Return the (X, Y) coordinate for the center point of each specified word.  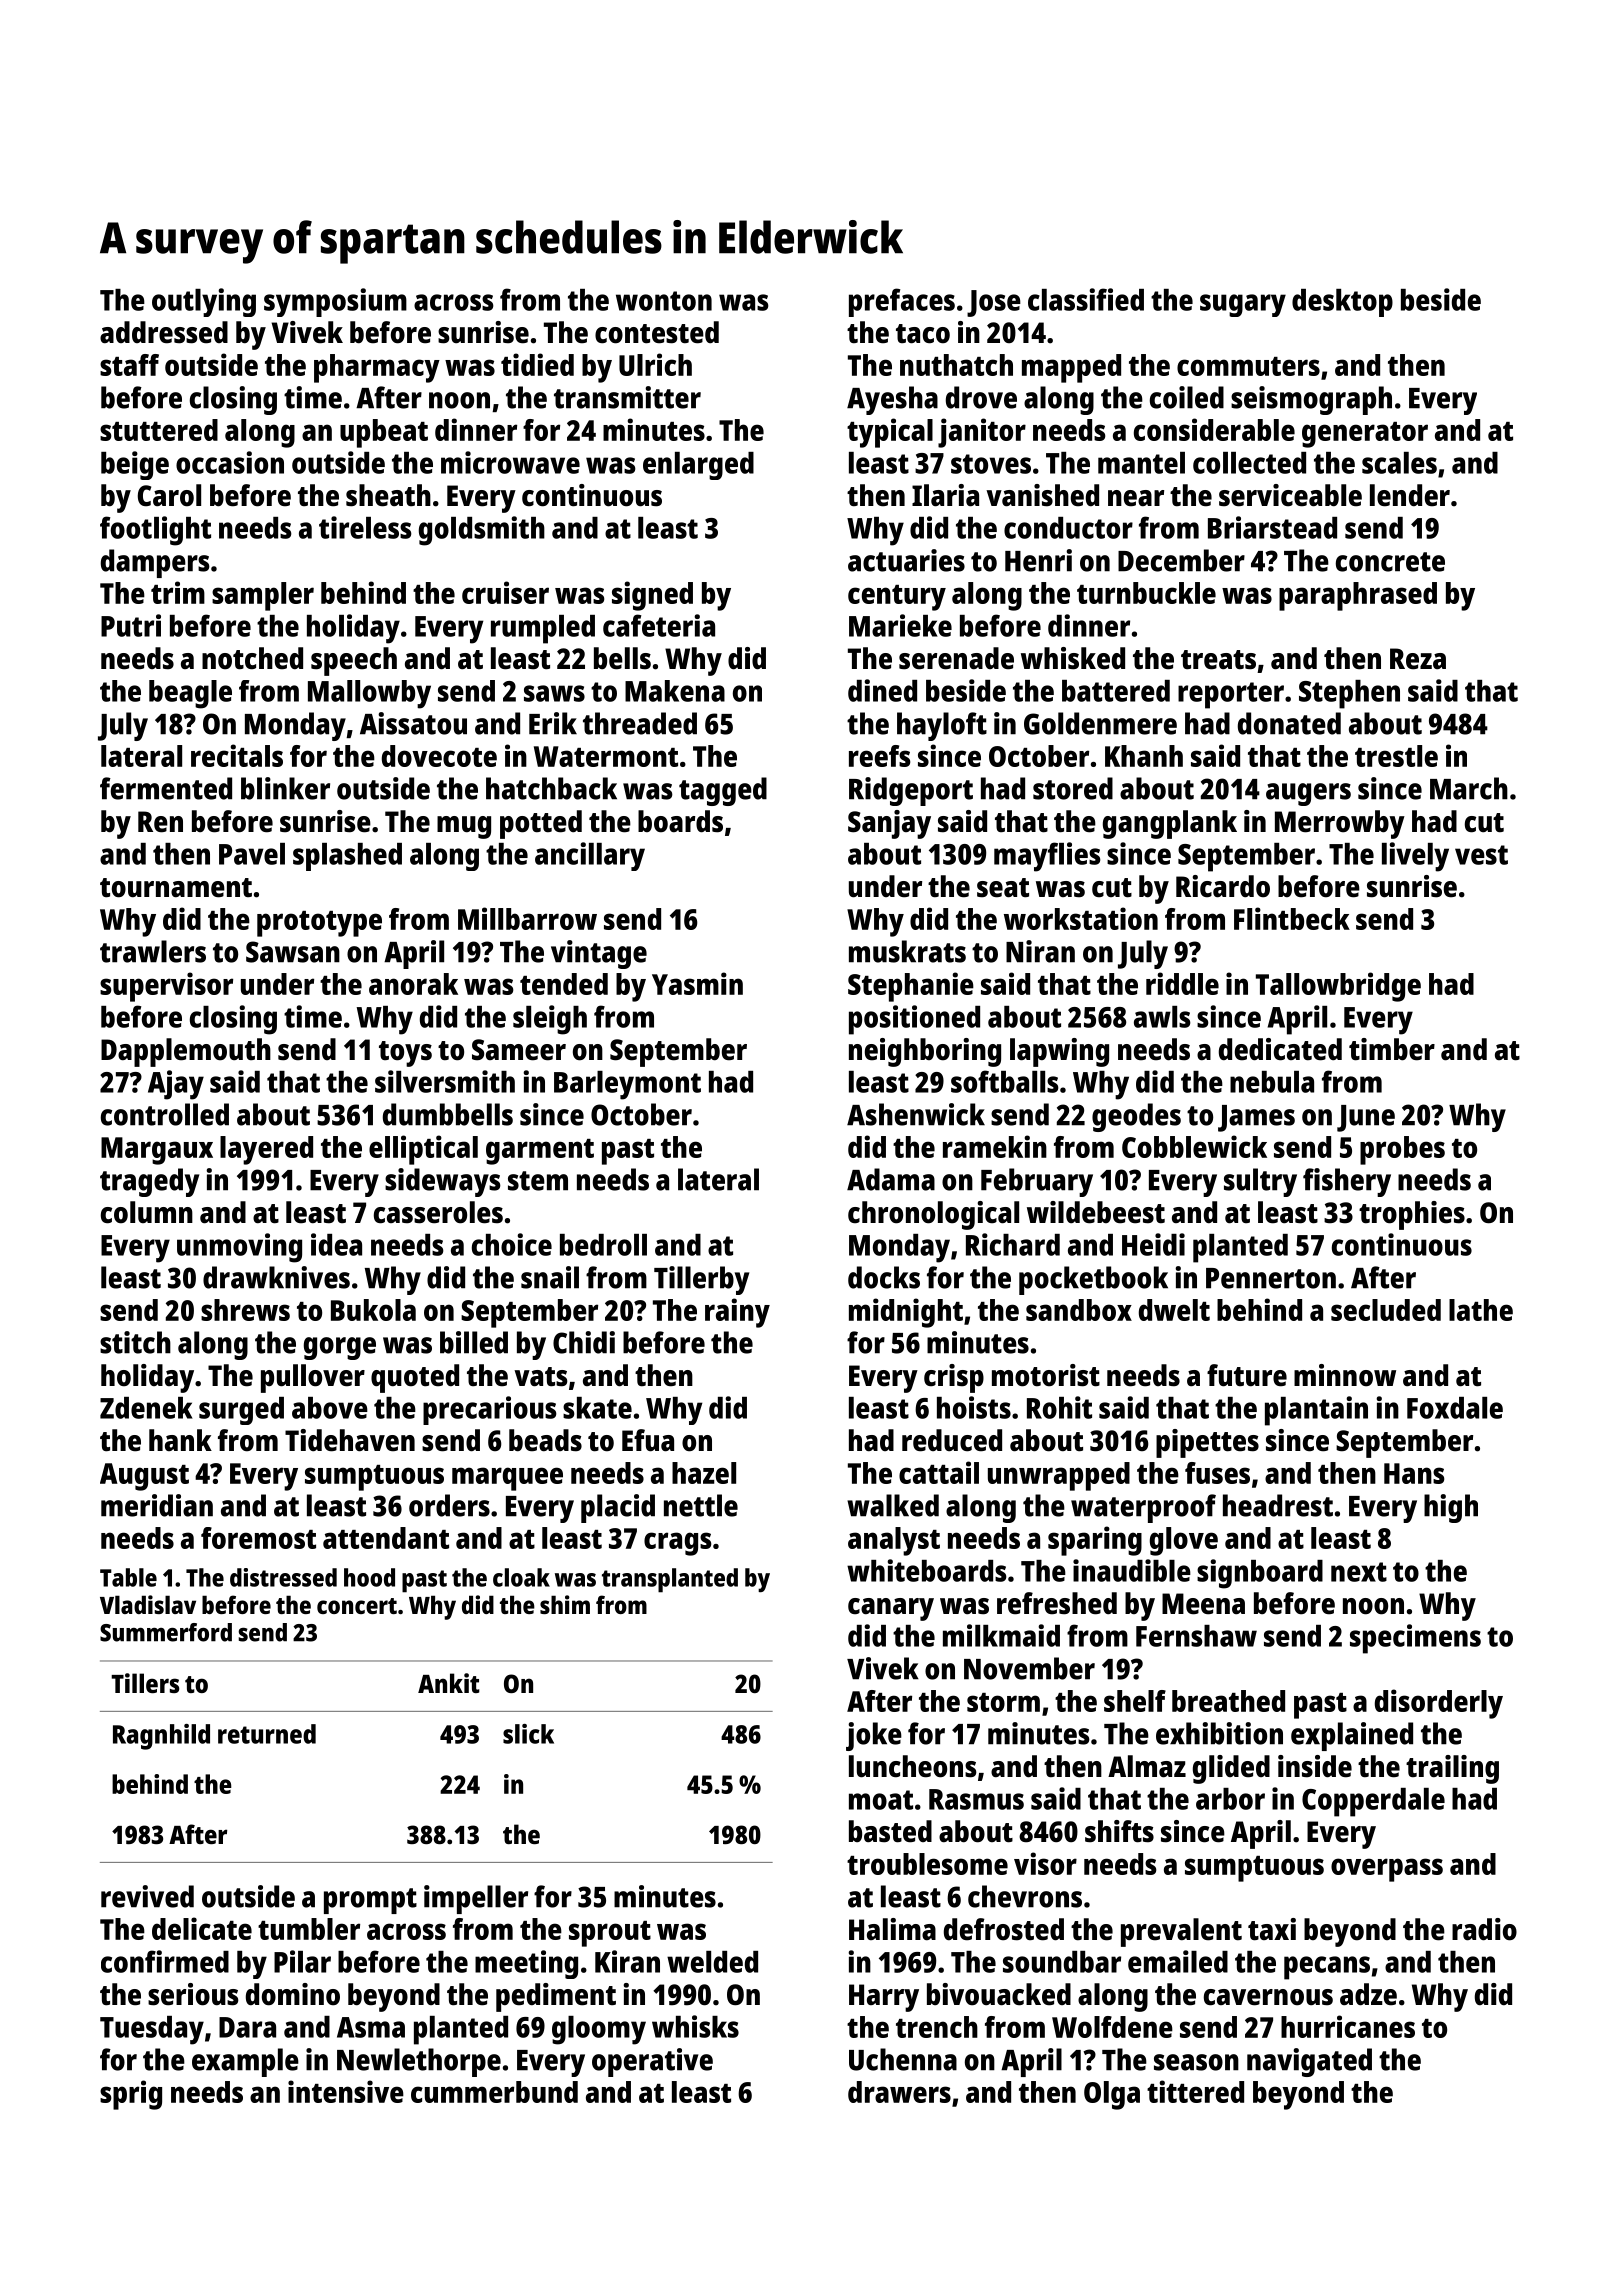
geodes (1136, 1117)
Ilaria (945, 495)
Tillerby (701, 1280)
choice (512, 1244)
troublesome (927, 1864)
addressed (164, 332)
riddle (1182, 983)
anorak (413, 984)
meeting (526, 1964)
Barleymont (627, 1085)
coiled (1187, 397)
